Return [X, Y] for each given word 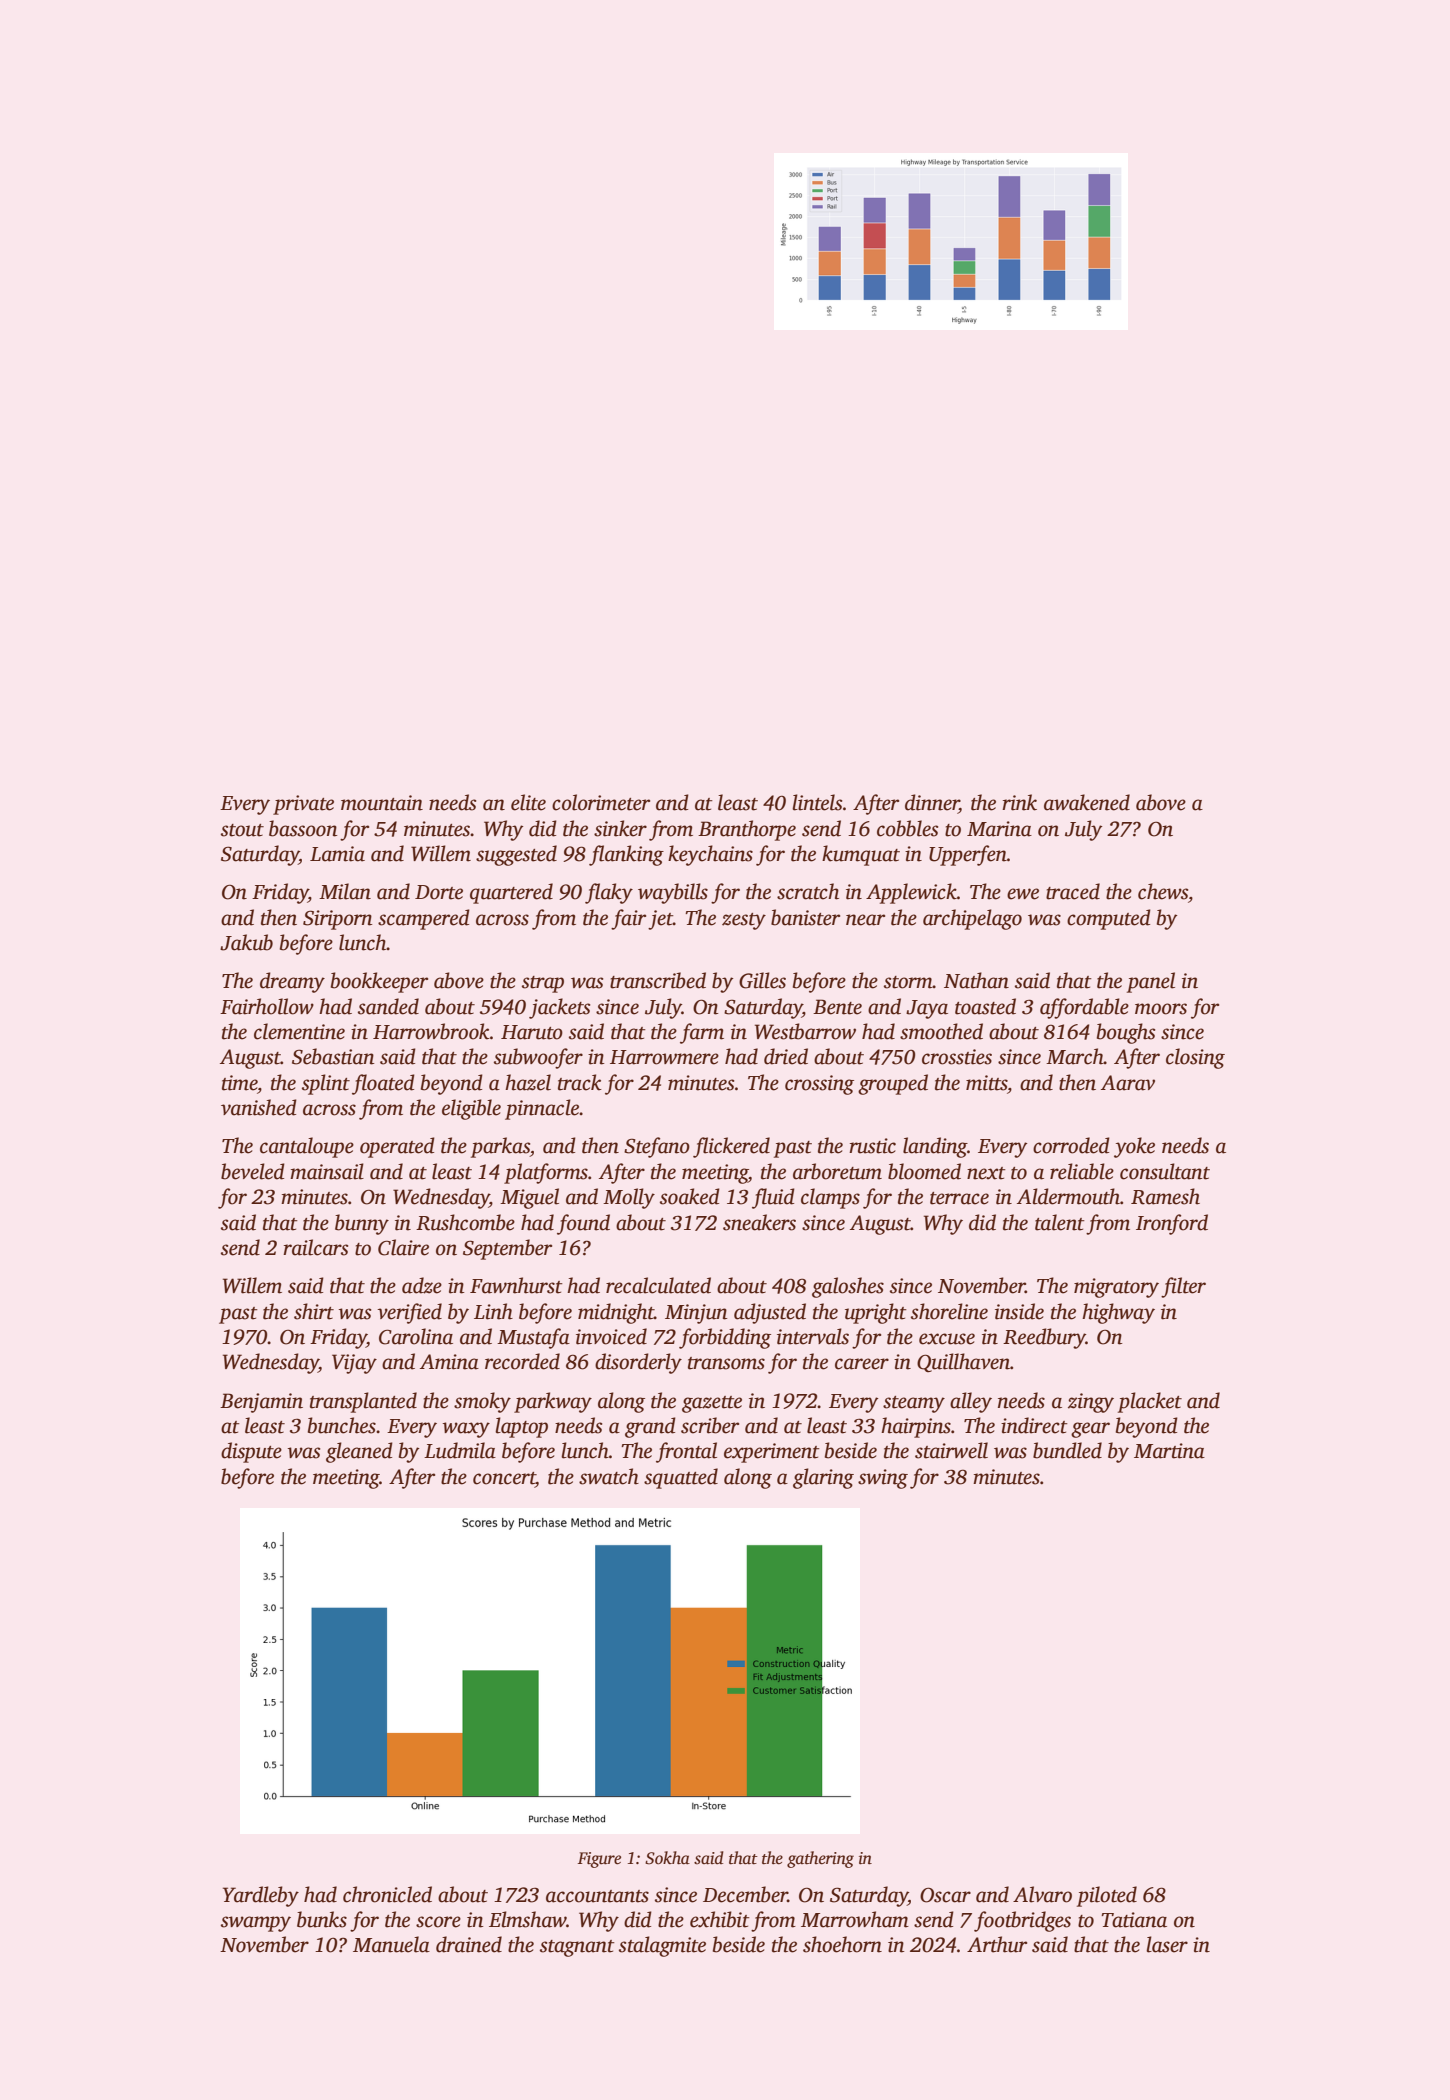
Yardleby [261, 1896]
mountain [382, 803]
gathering [820, 1859]
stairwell [951, 1450]
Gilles [762, 980]
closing [1195, 1058]
